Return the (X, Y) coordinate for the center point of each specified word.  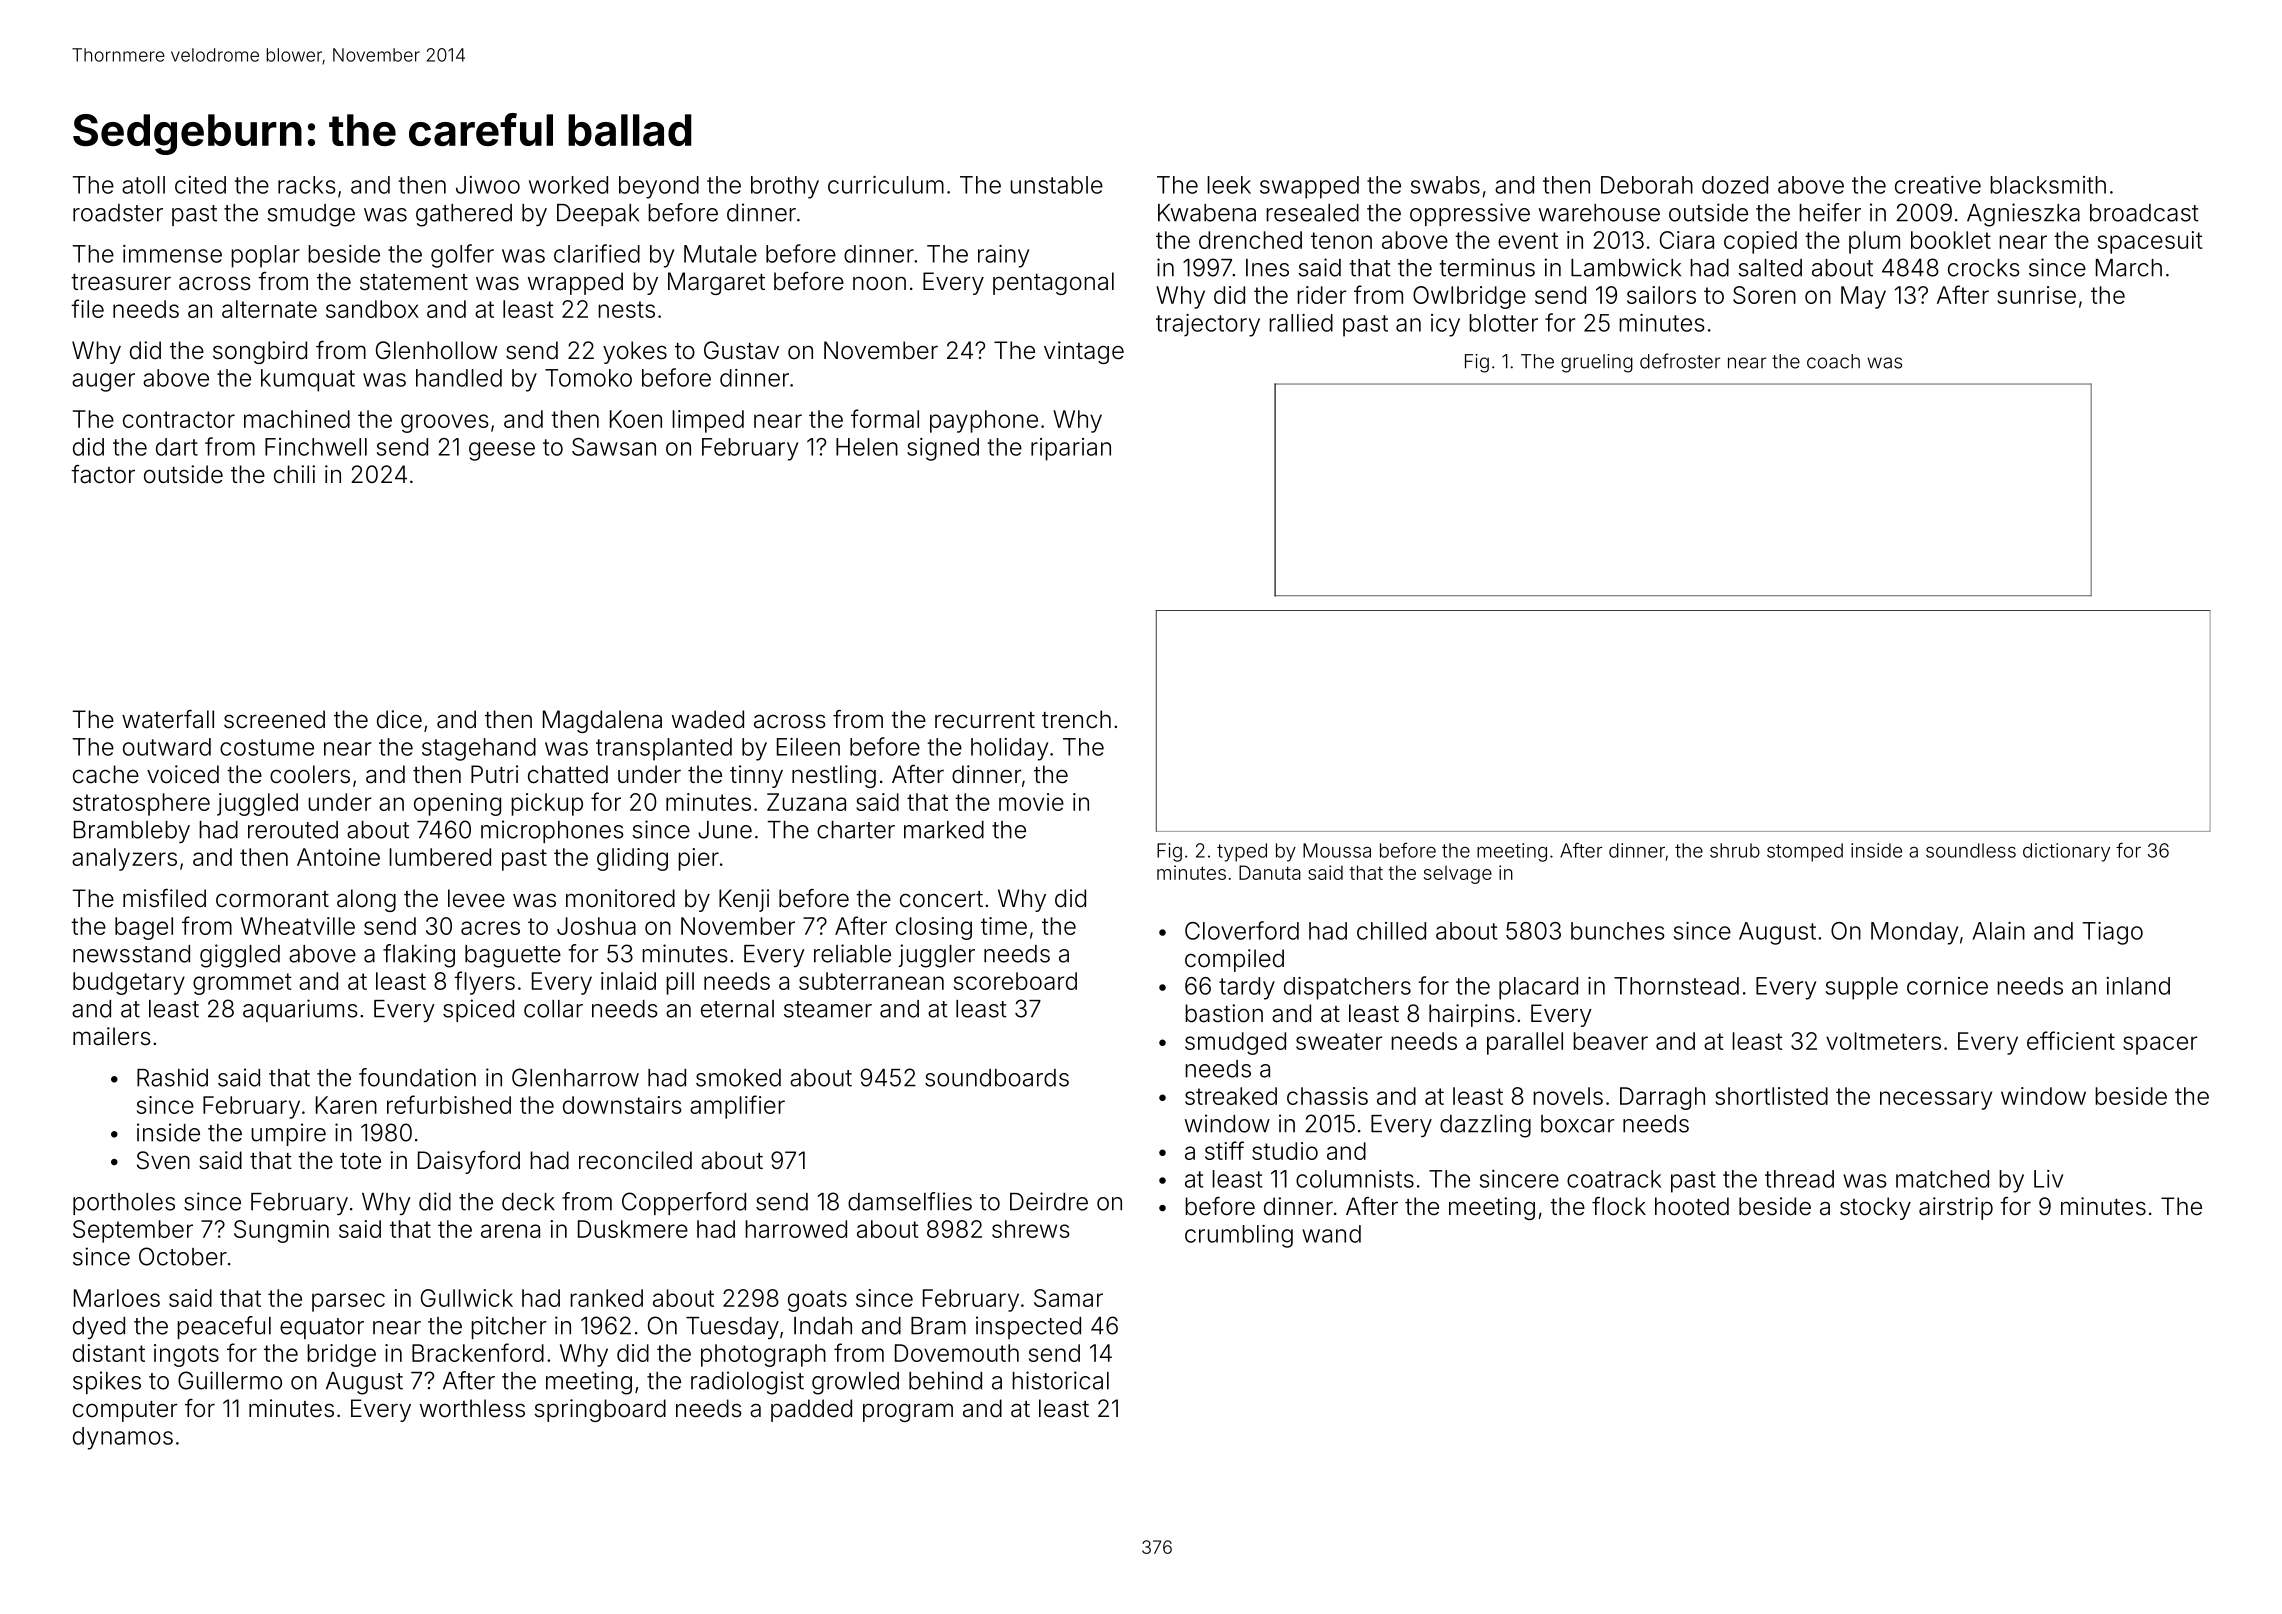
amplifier (737, 1107)
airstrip (1956, 1208)
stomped (1805, 852)
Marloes (117, 1298)
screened (274, 719)
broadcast (2144, 213)
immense (172, 254)
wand (1331, 1234)
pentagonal (1053, 283)
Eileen (808, 747)
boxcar (1578, 1124)
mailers (112, 1036)
